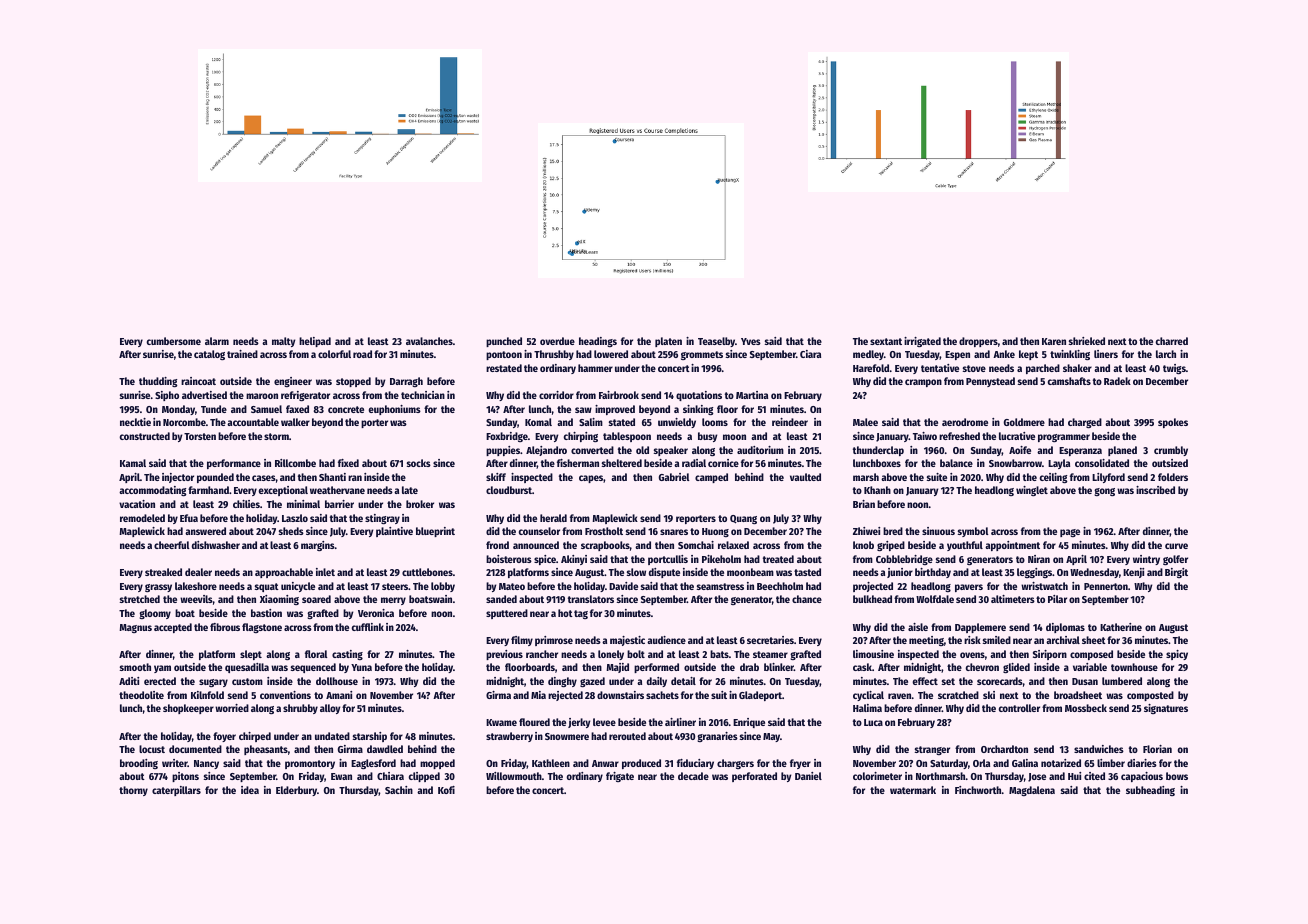 The image size is (1308, 924). Describe the element at coordinates (318, 546) in the screenshot. I see `margins` at that location.
